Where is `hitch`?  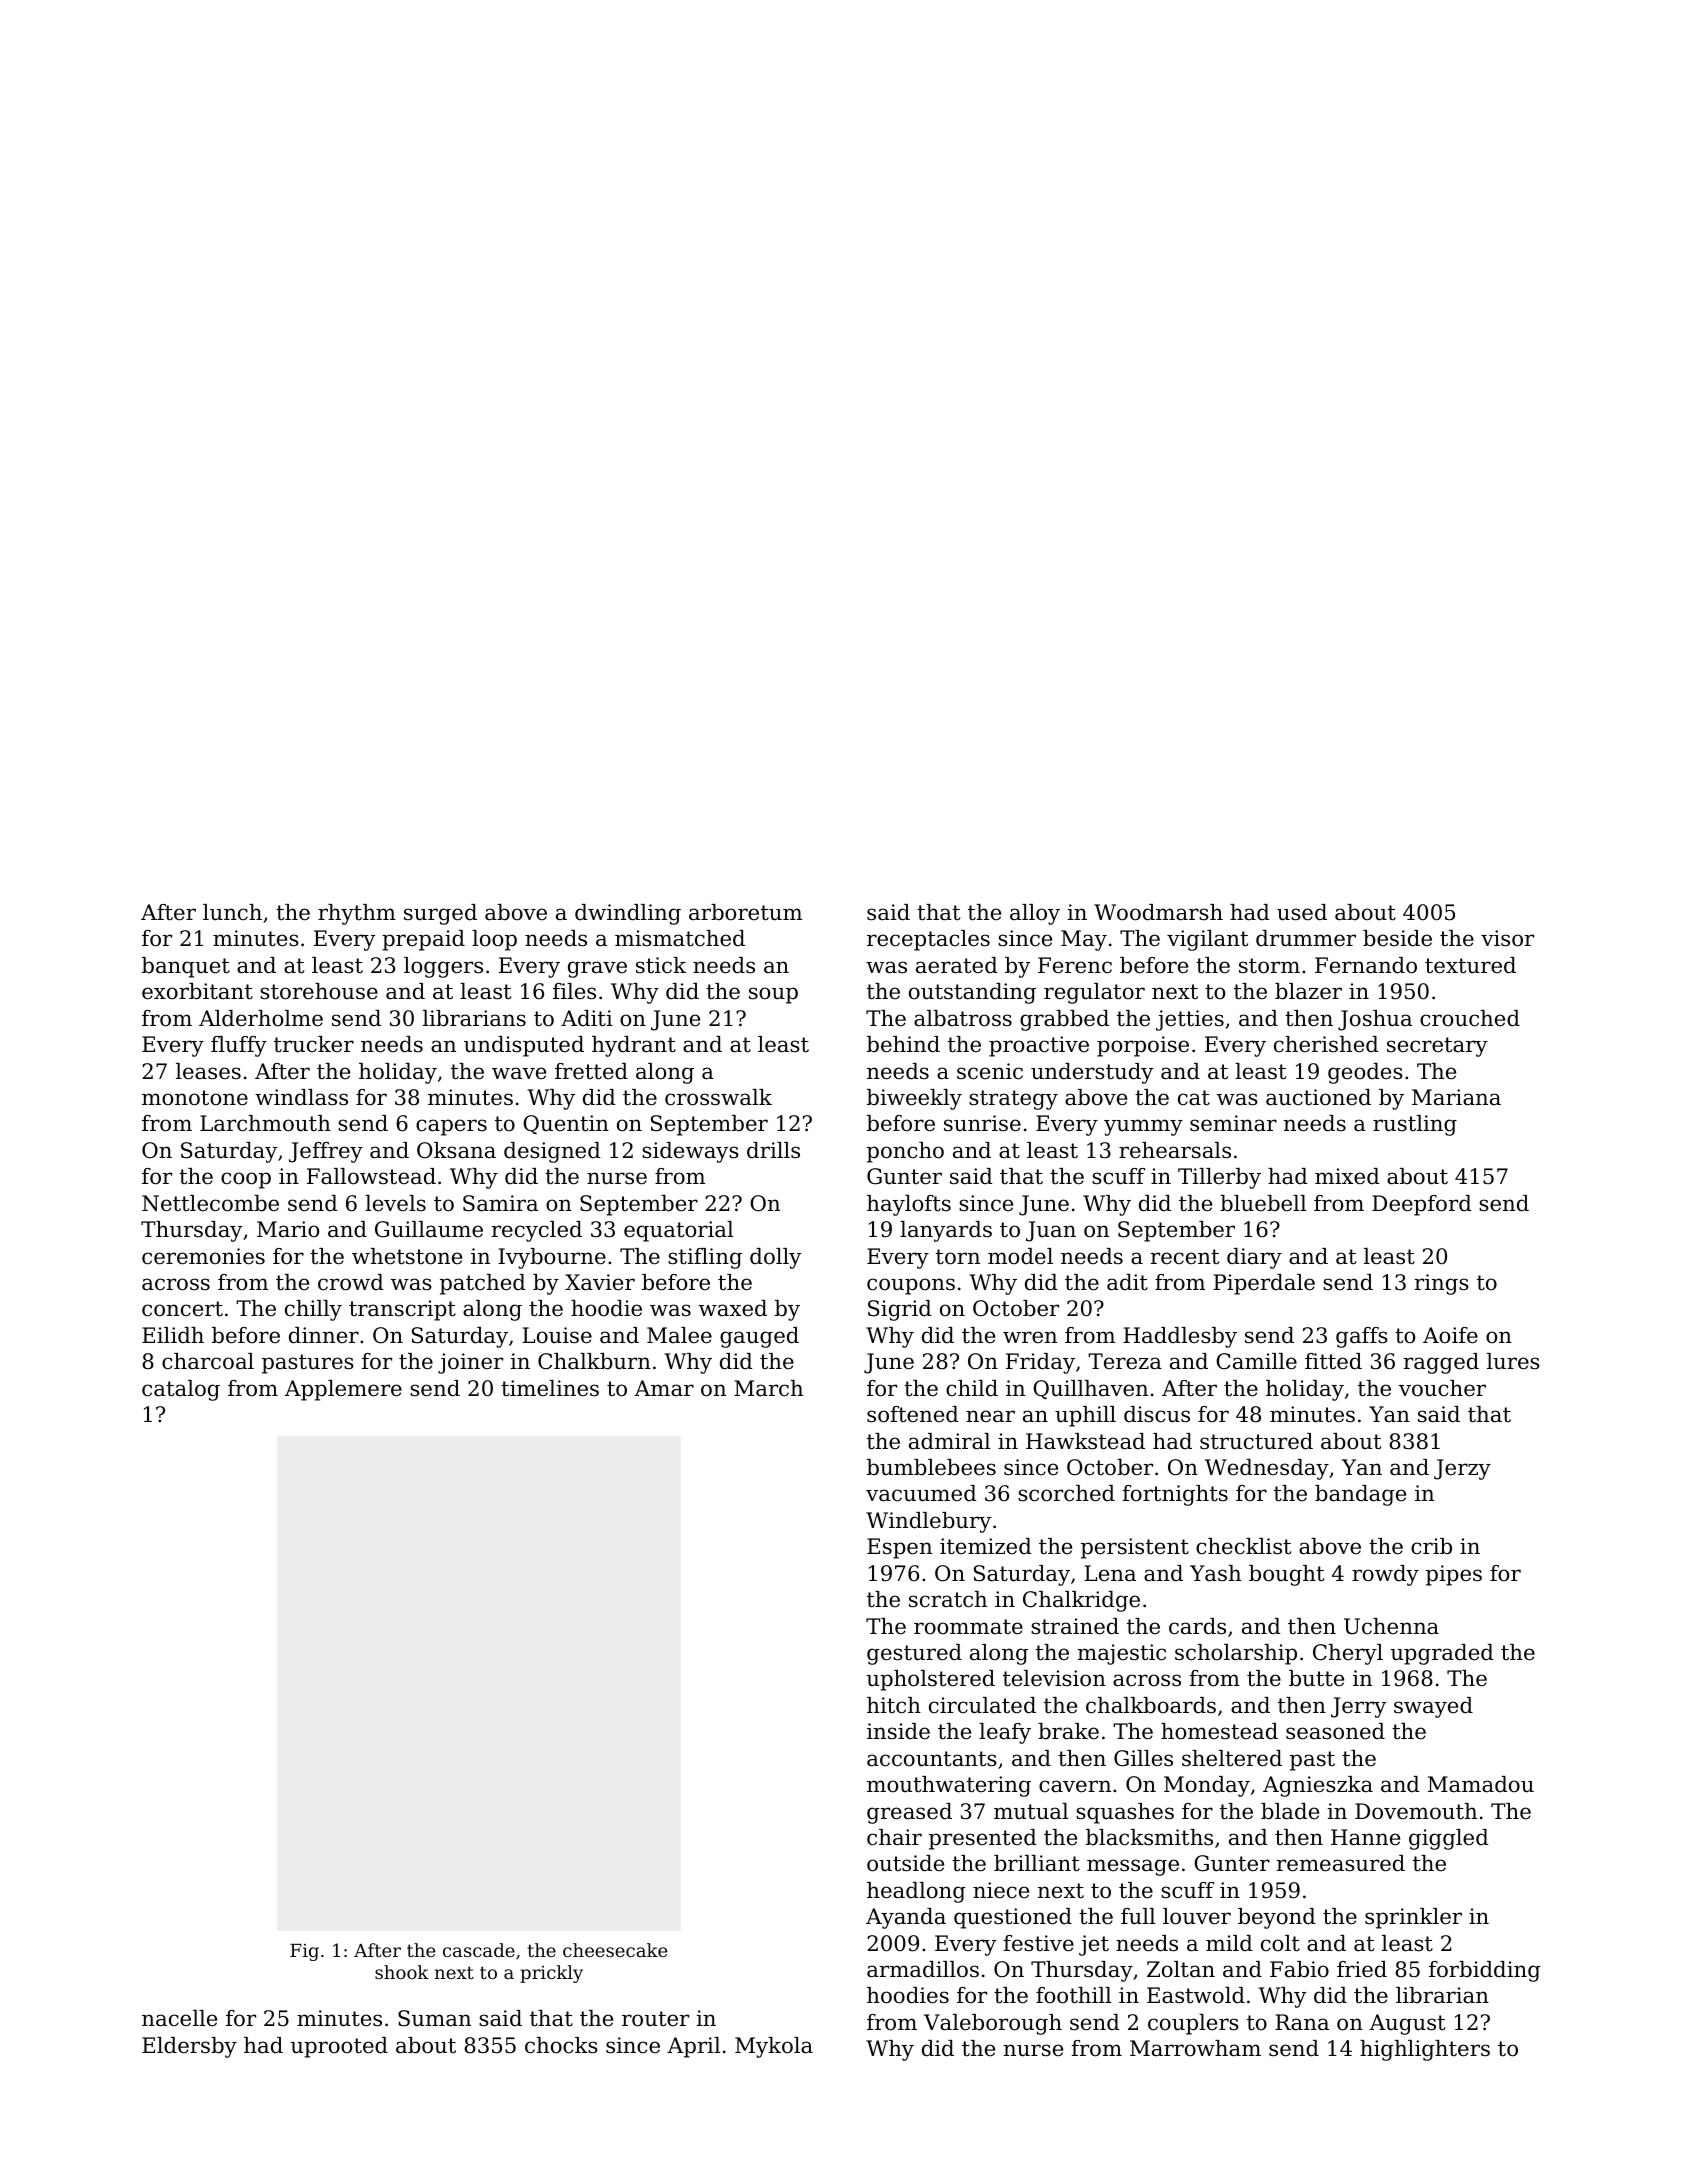
hitch is located at coordinates (894, 1705).
